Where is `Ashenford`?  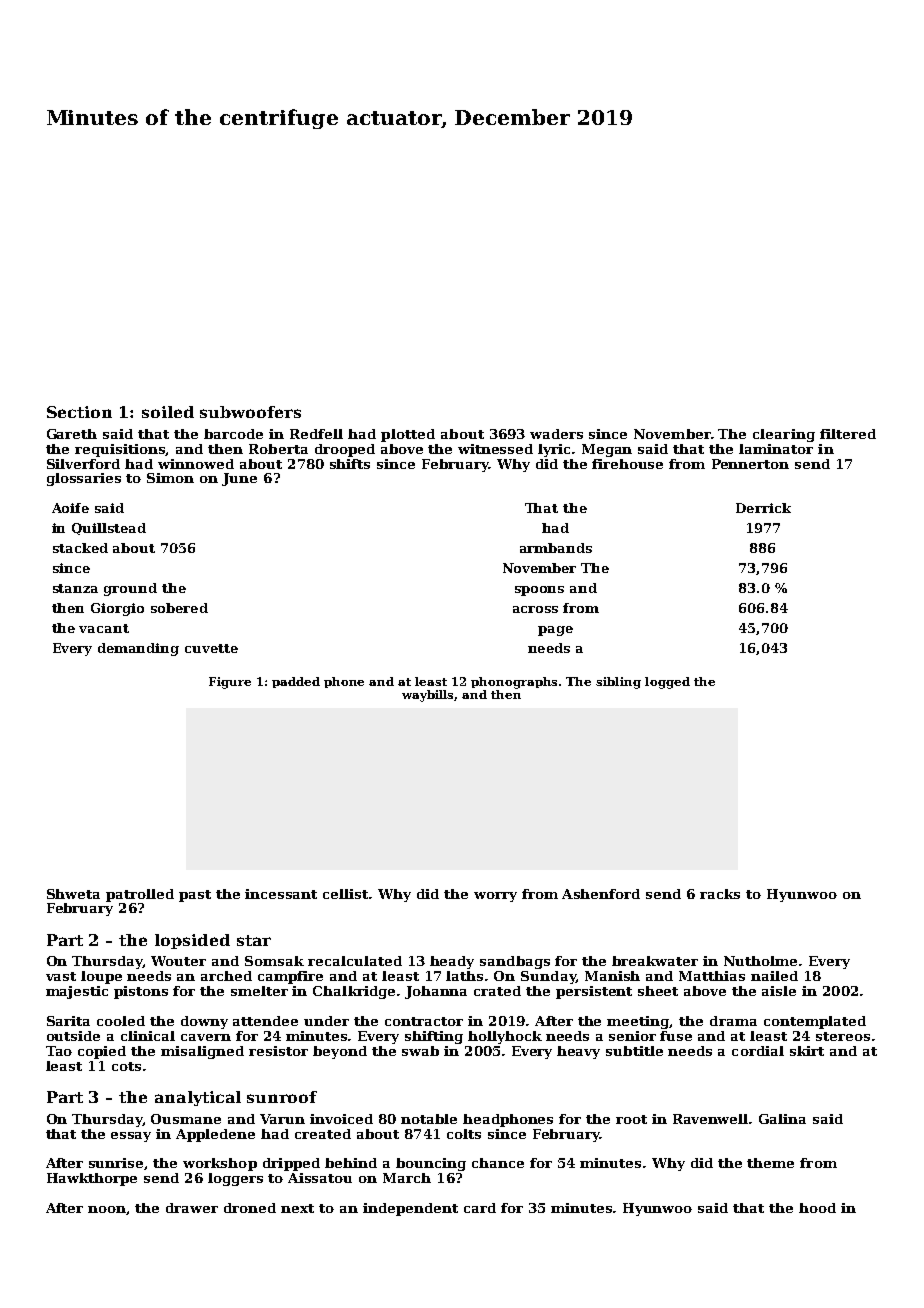
Ashenford is located at coordinates (601, 894).
